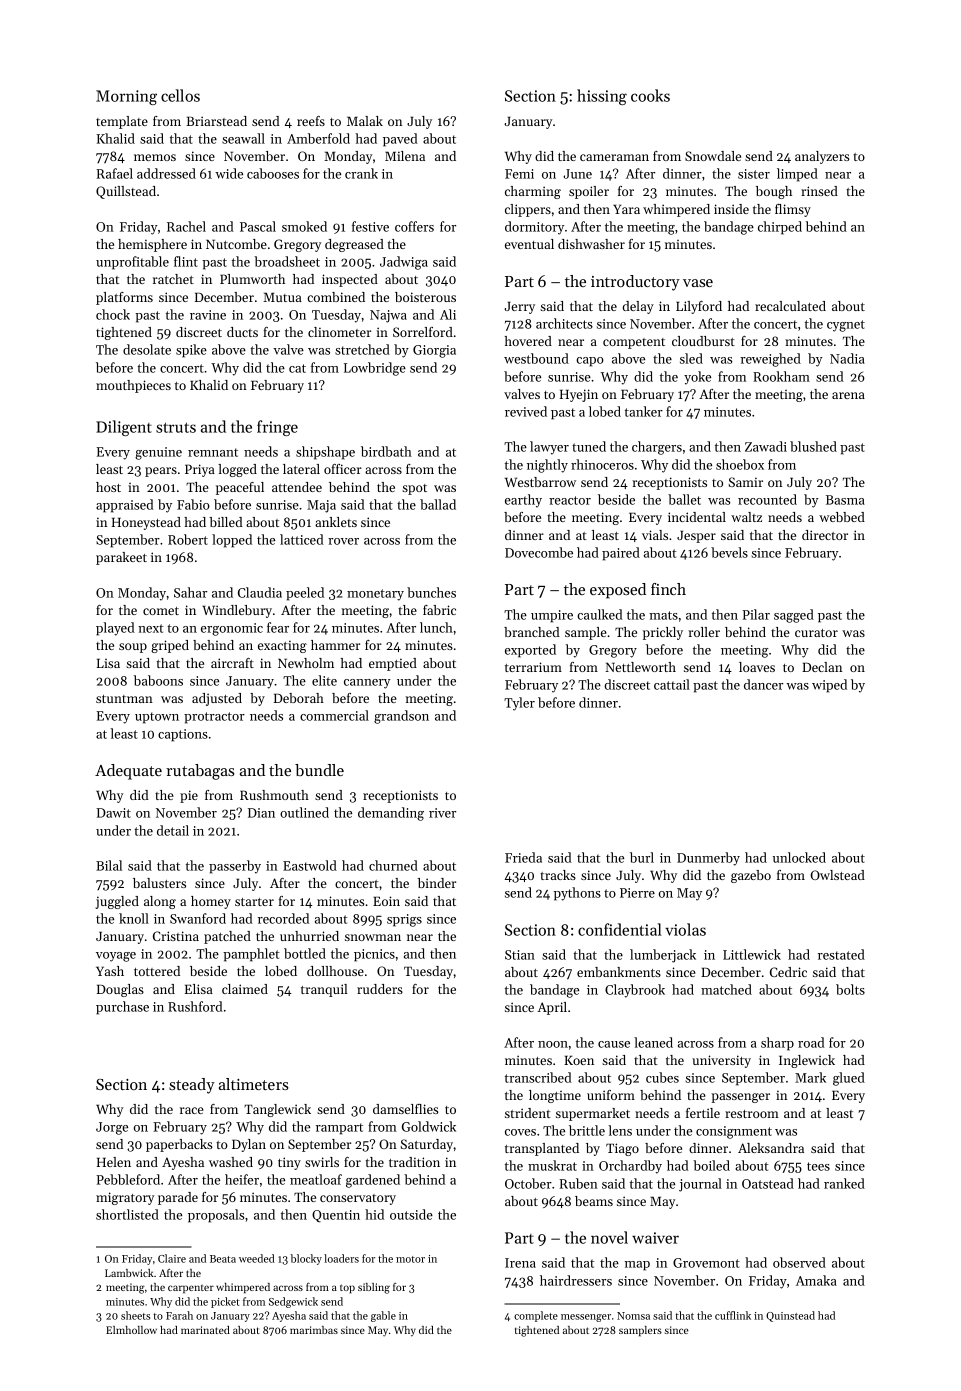  Describe the element at coordinates (131, 1330) in the page. I see `Elmhollow` at that location.
